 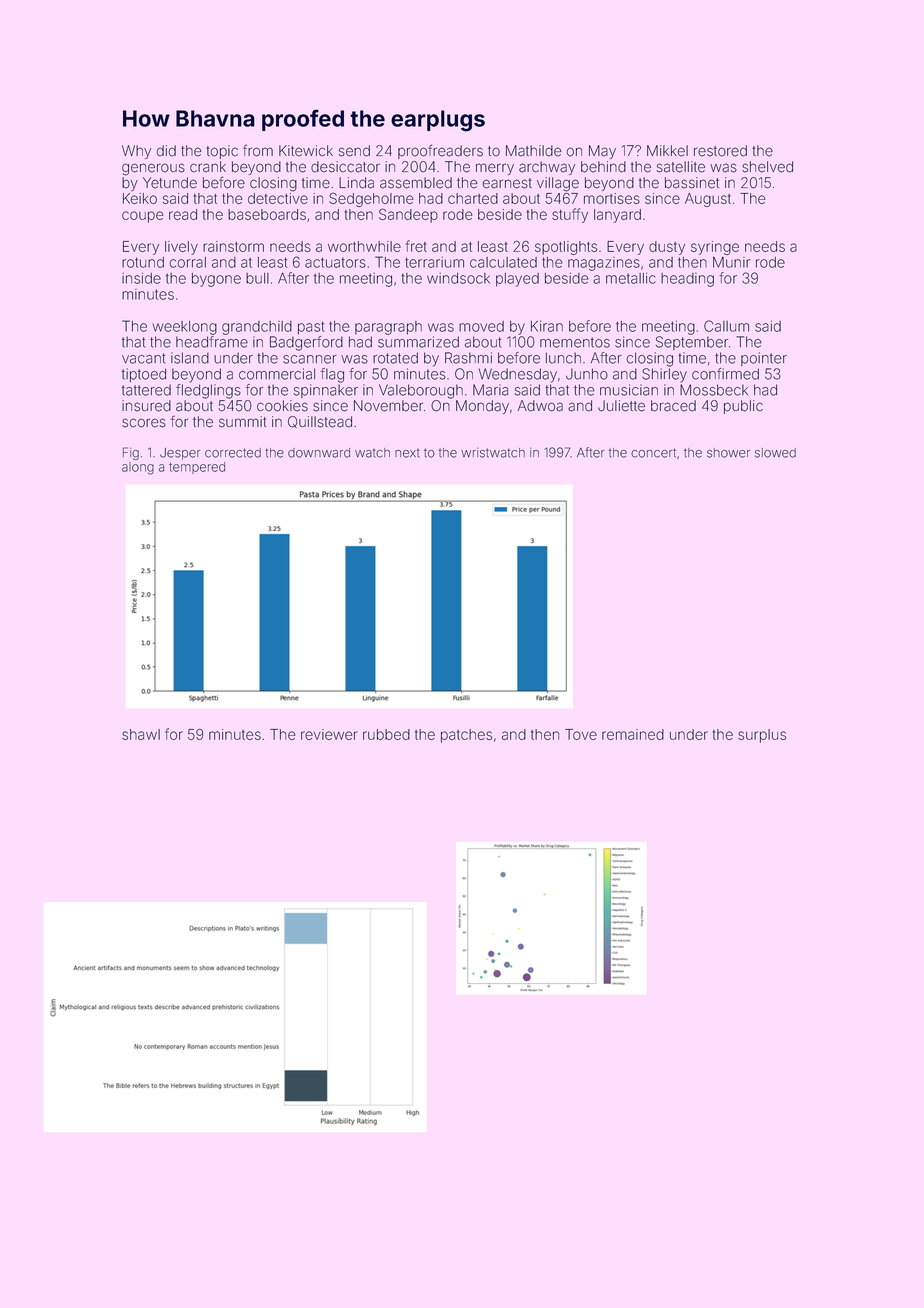 What do you see at coordinates (166, 151) in the document?
I see `did` at bounding box center [166, 151].
